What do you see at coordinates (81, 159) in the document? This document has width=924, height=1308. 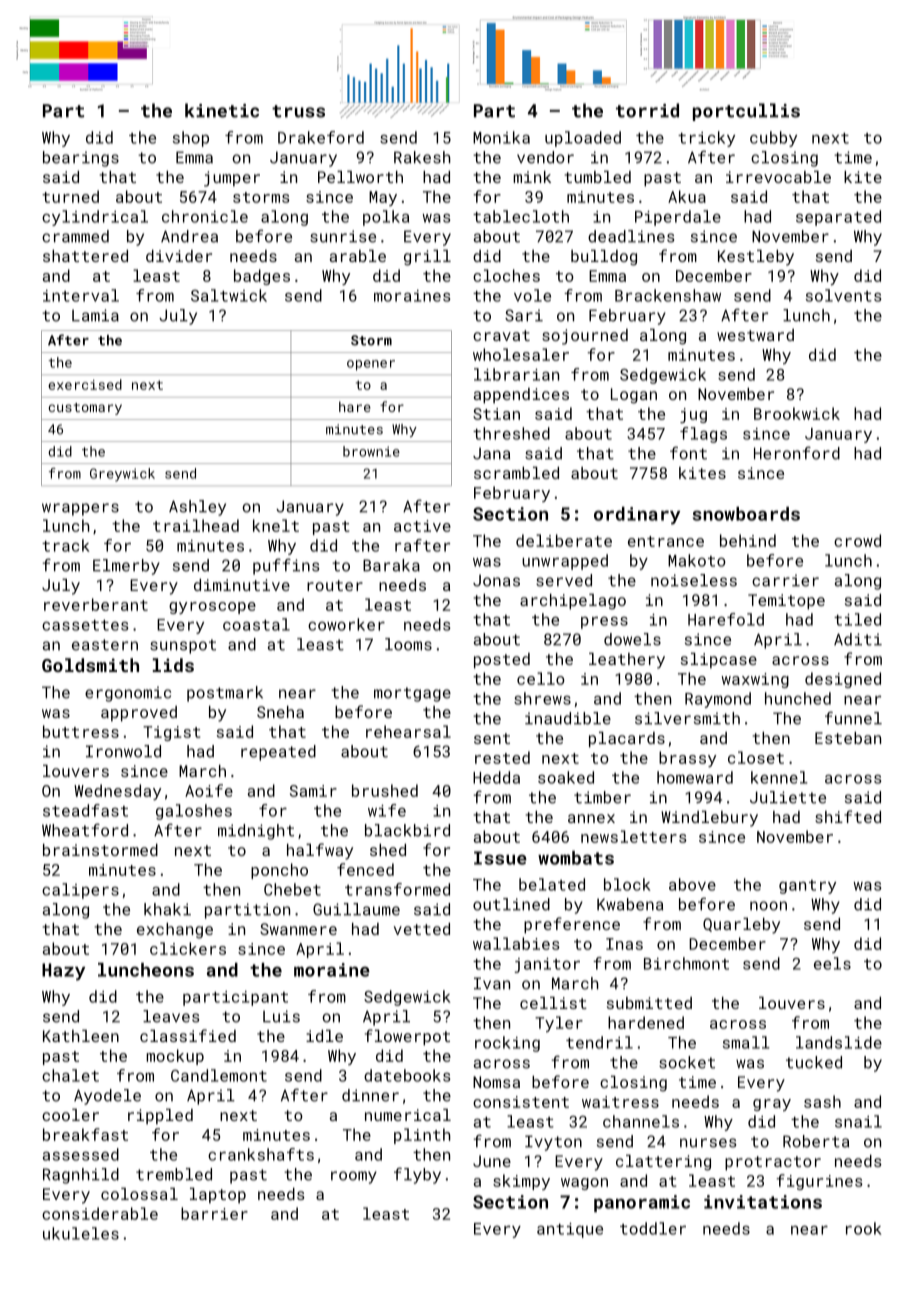 I see `bearings` at bounding box center [81, 159].
